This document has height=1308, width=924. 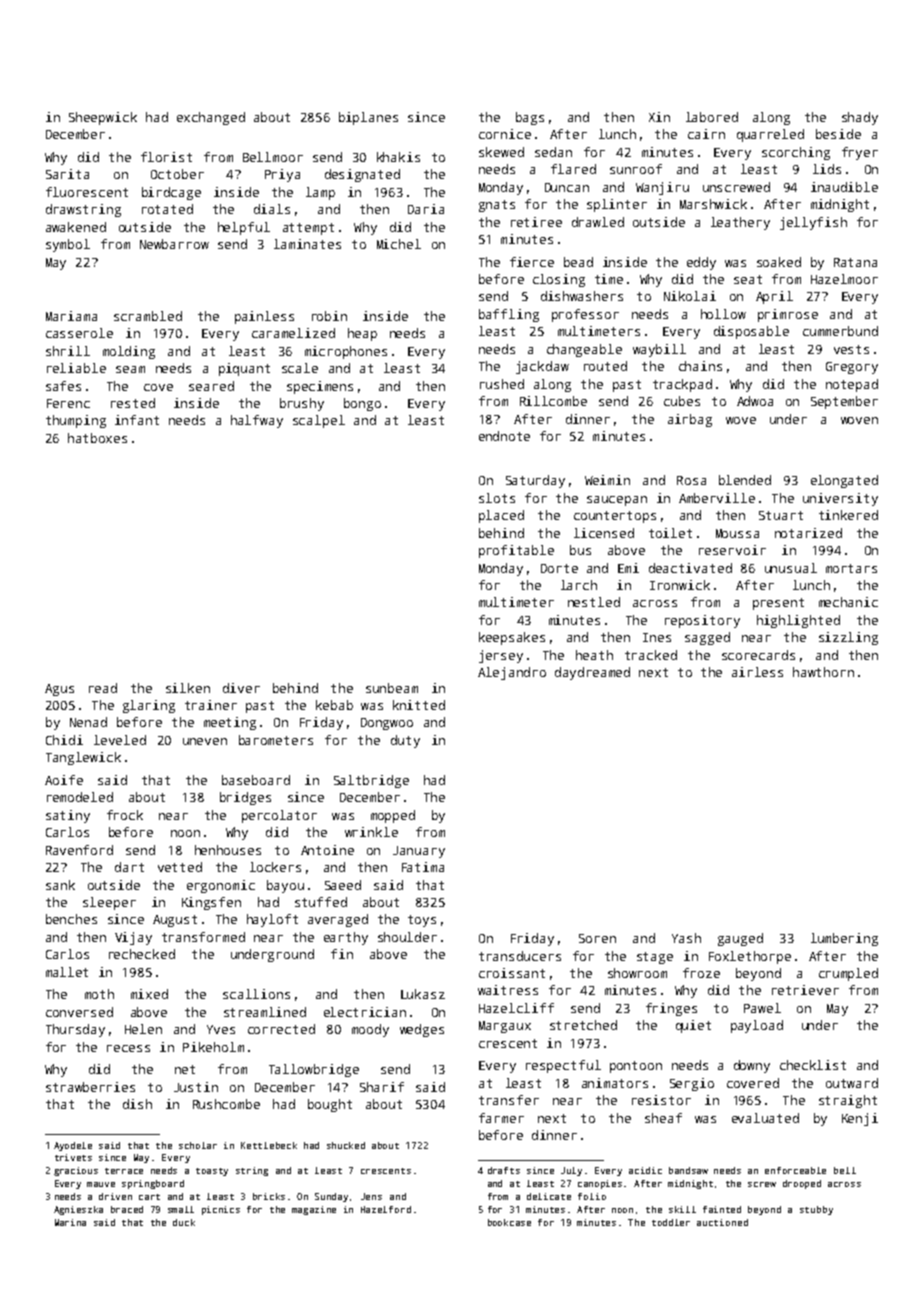 I want to click on magazine, so click(x=314, y=1210).
